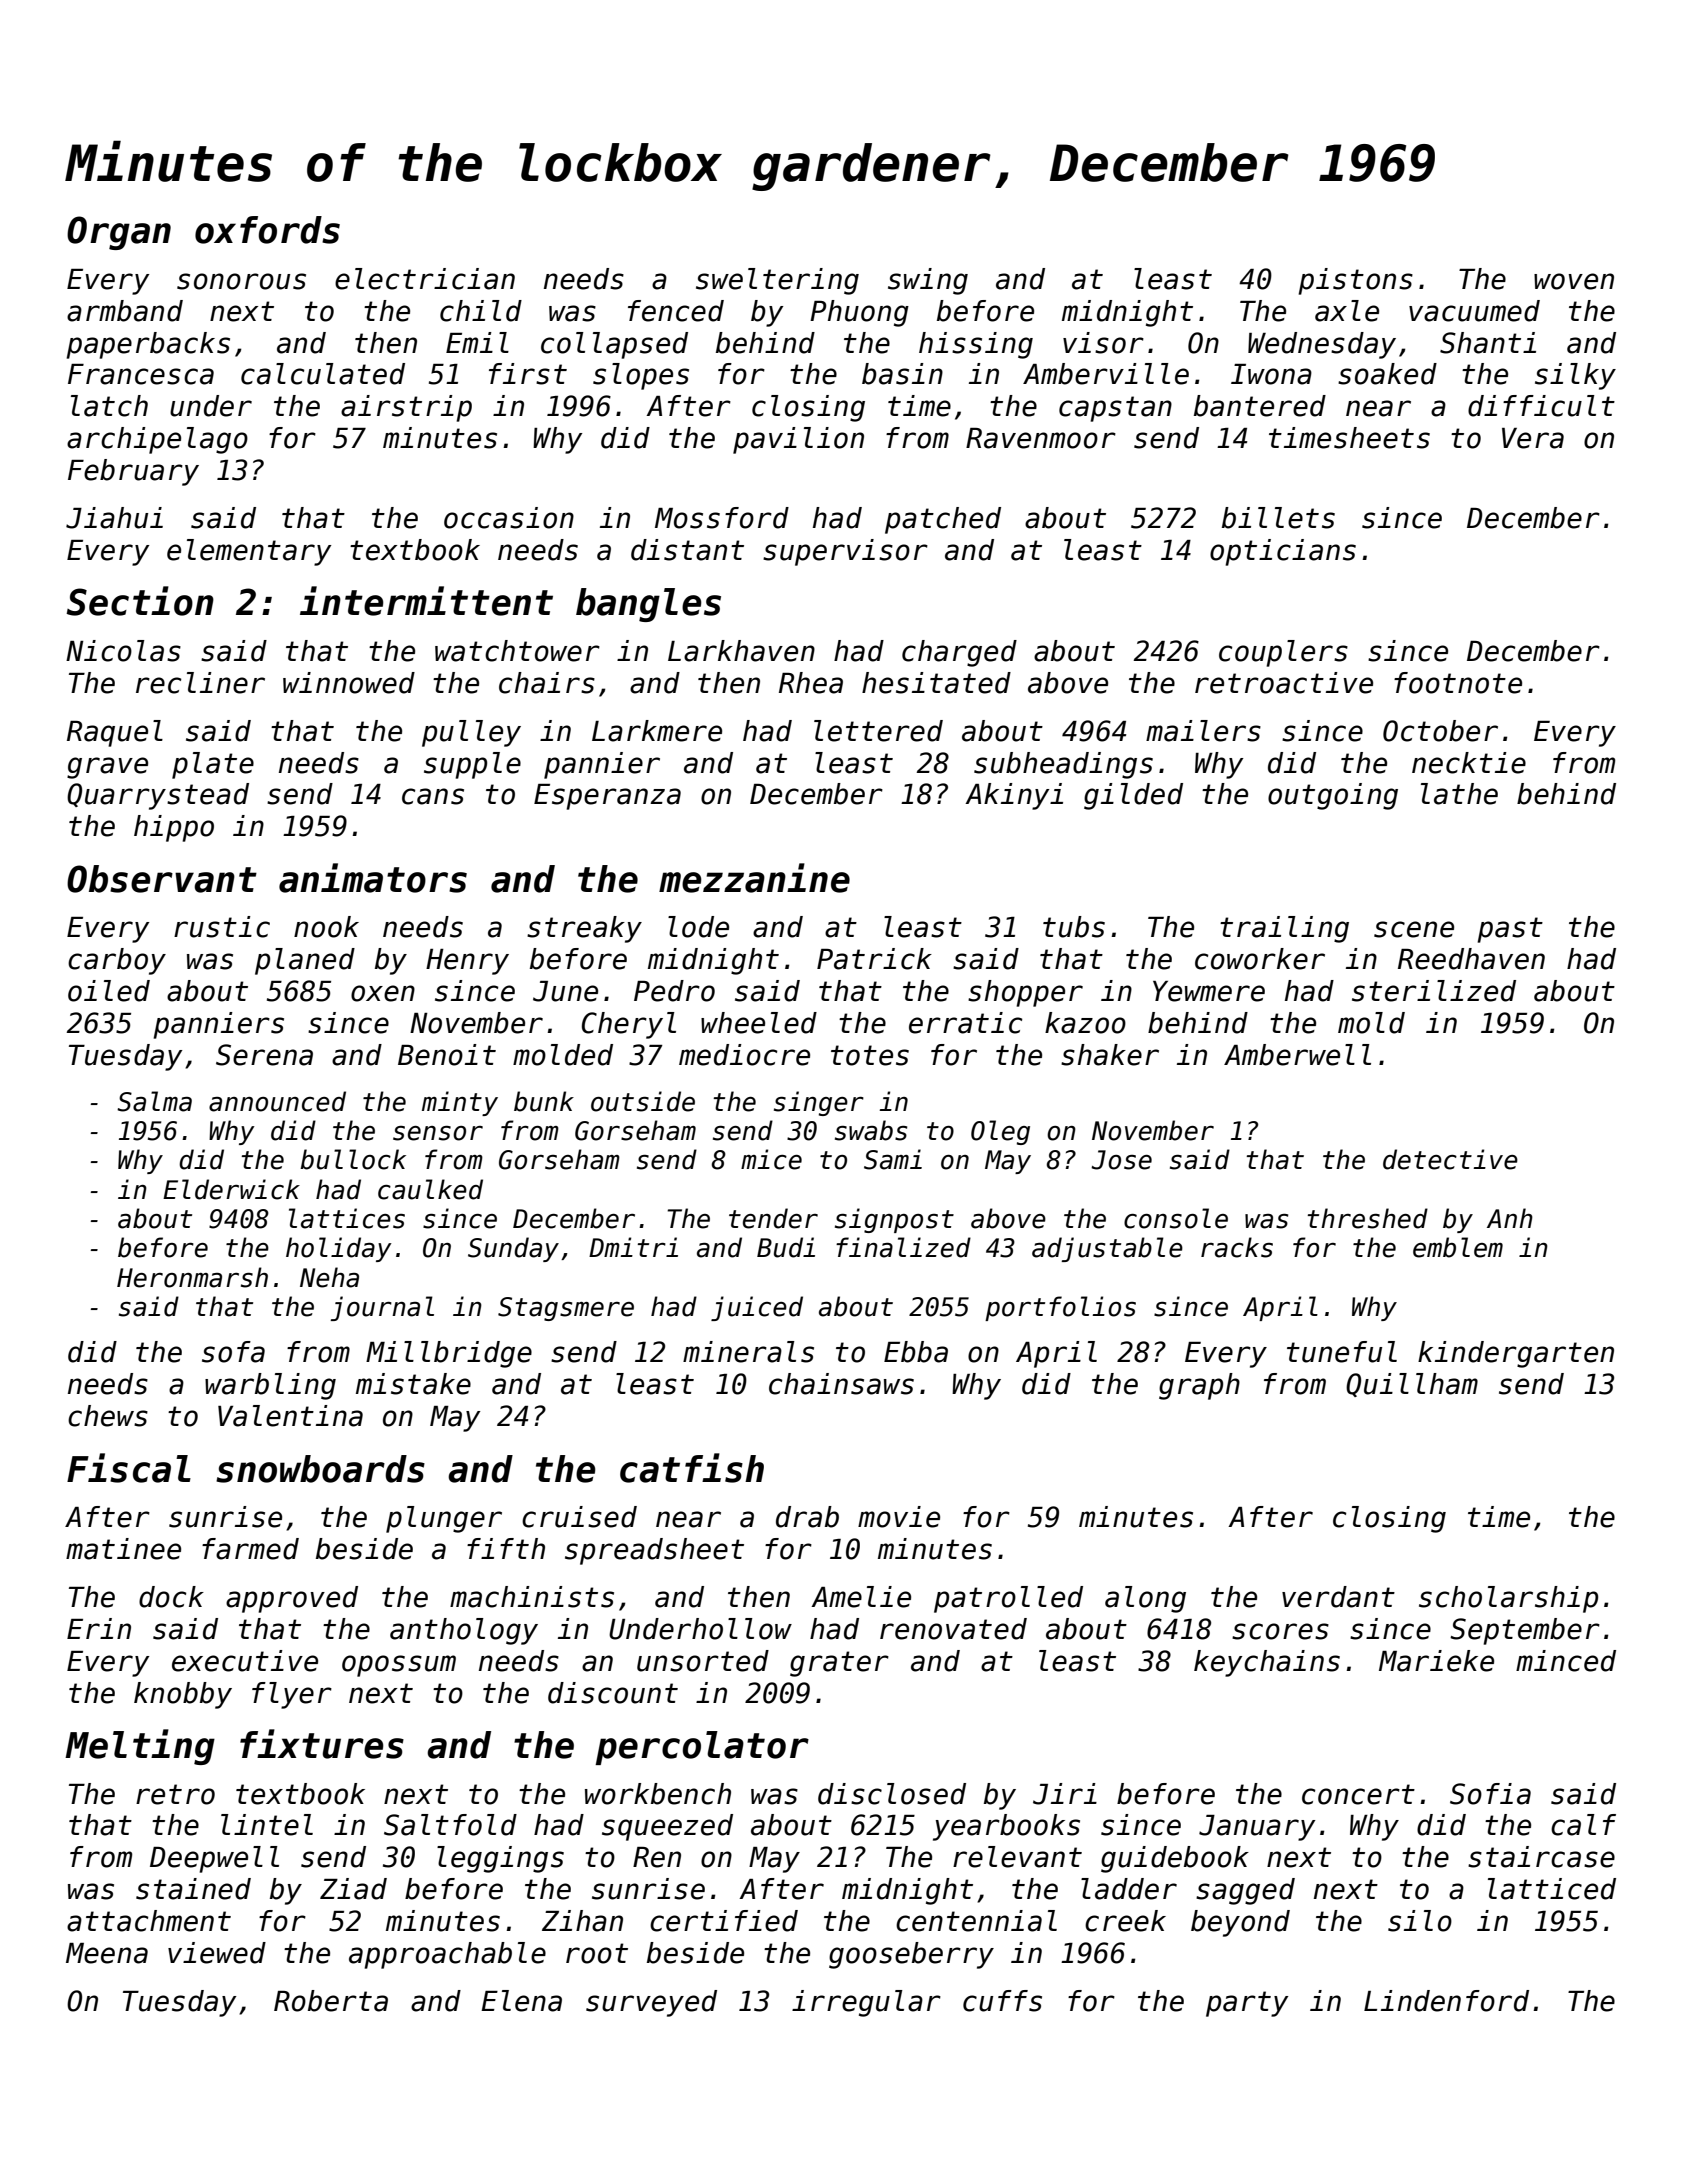 The width and height of the screenshot is (1683, 2178). I want to click on caulked, so click(430, 1189).
